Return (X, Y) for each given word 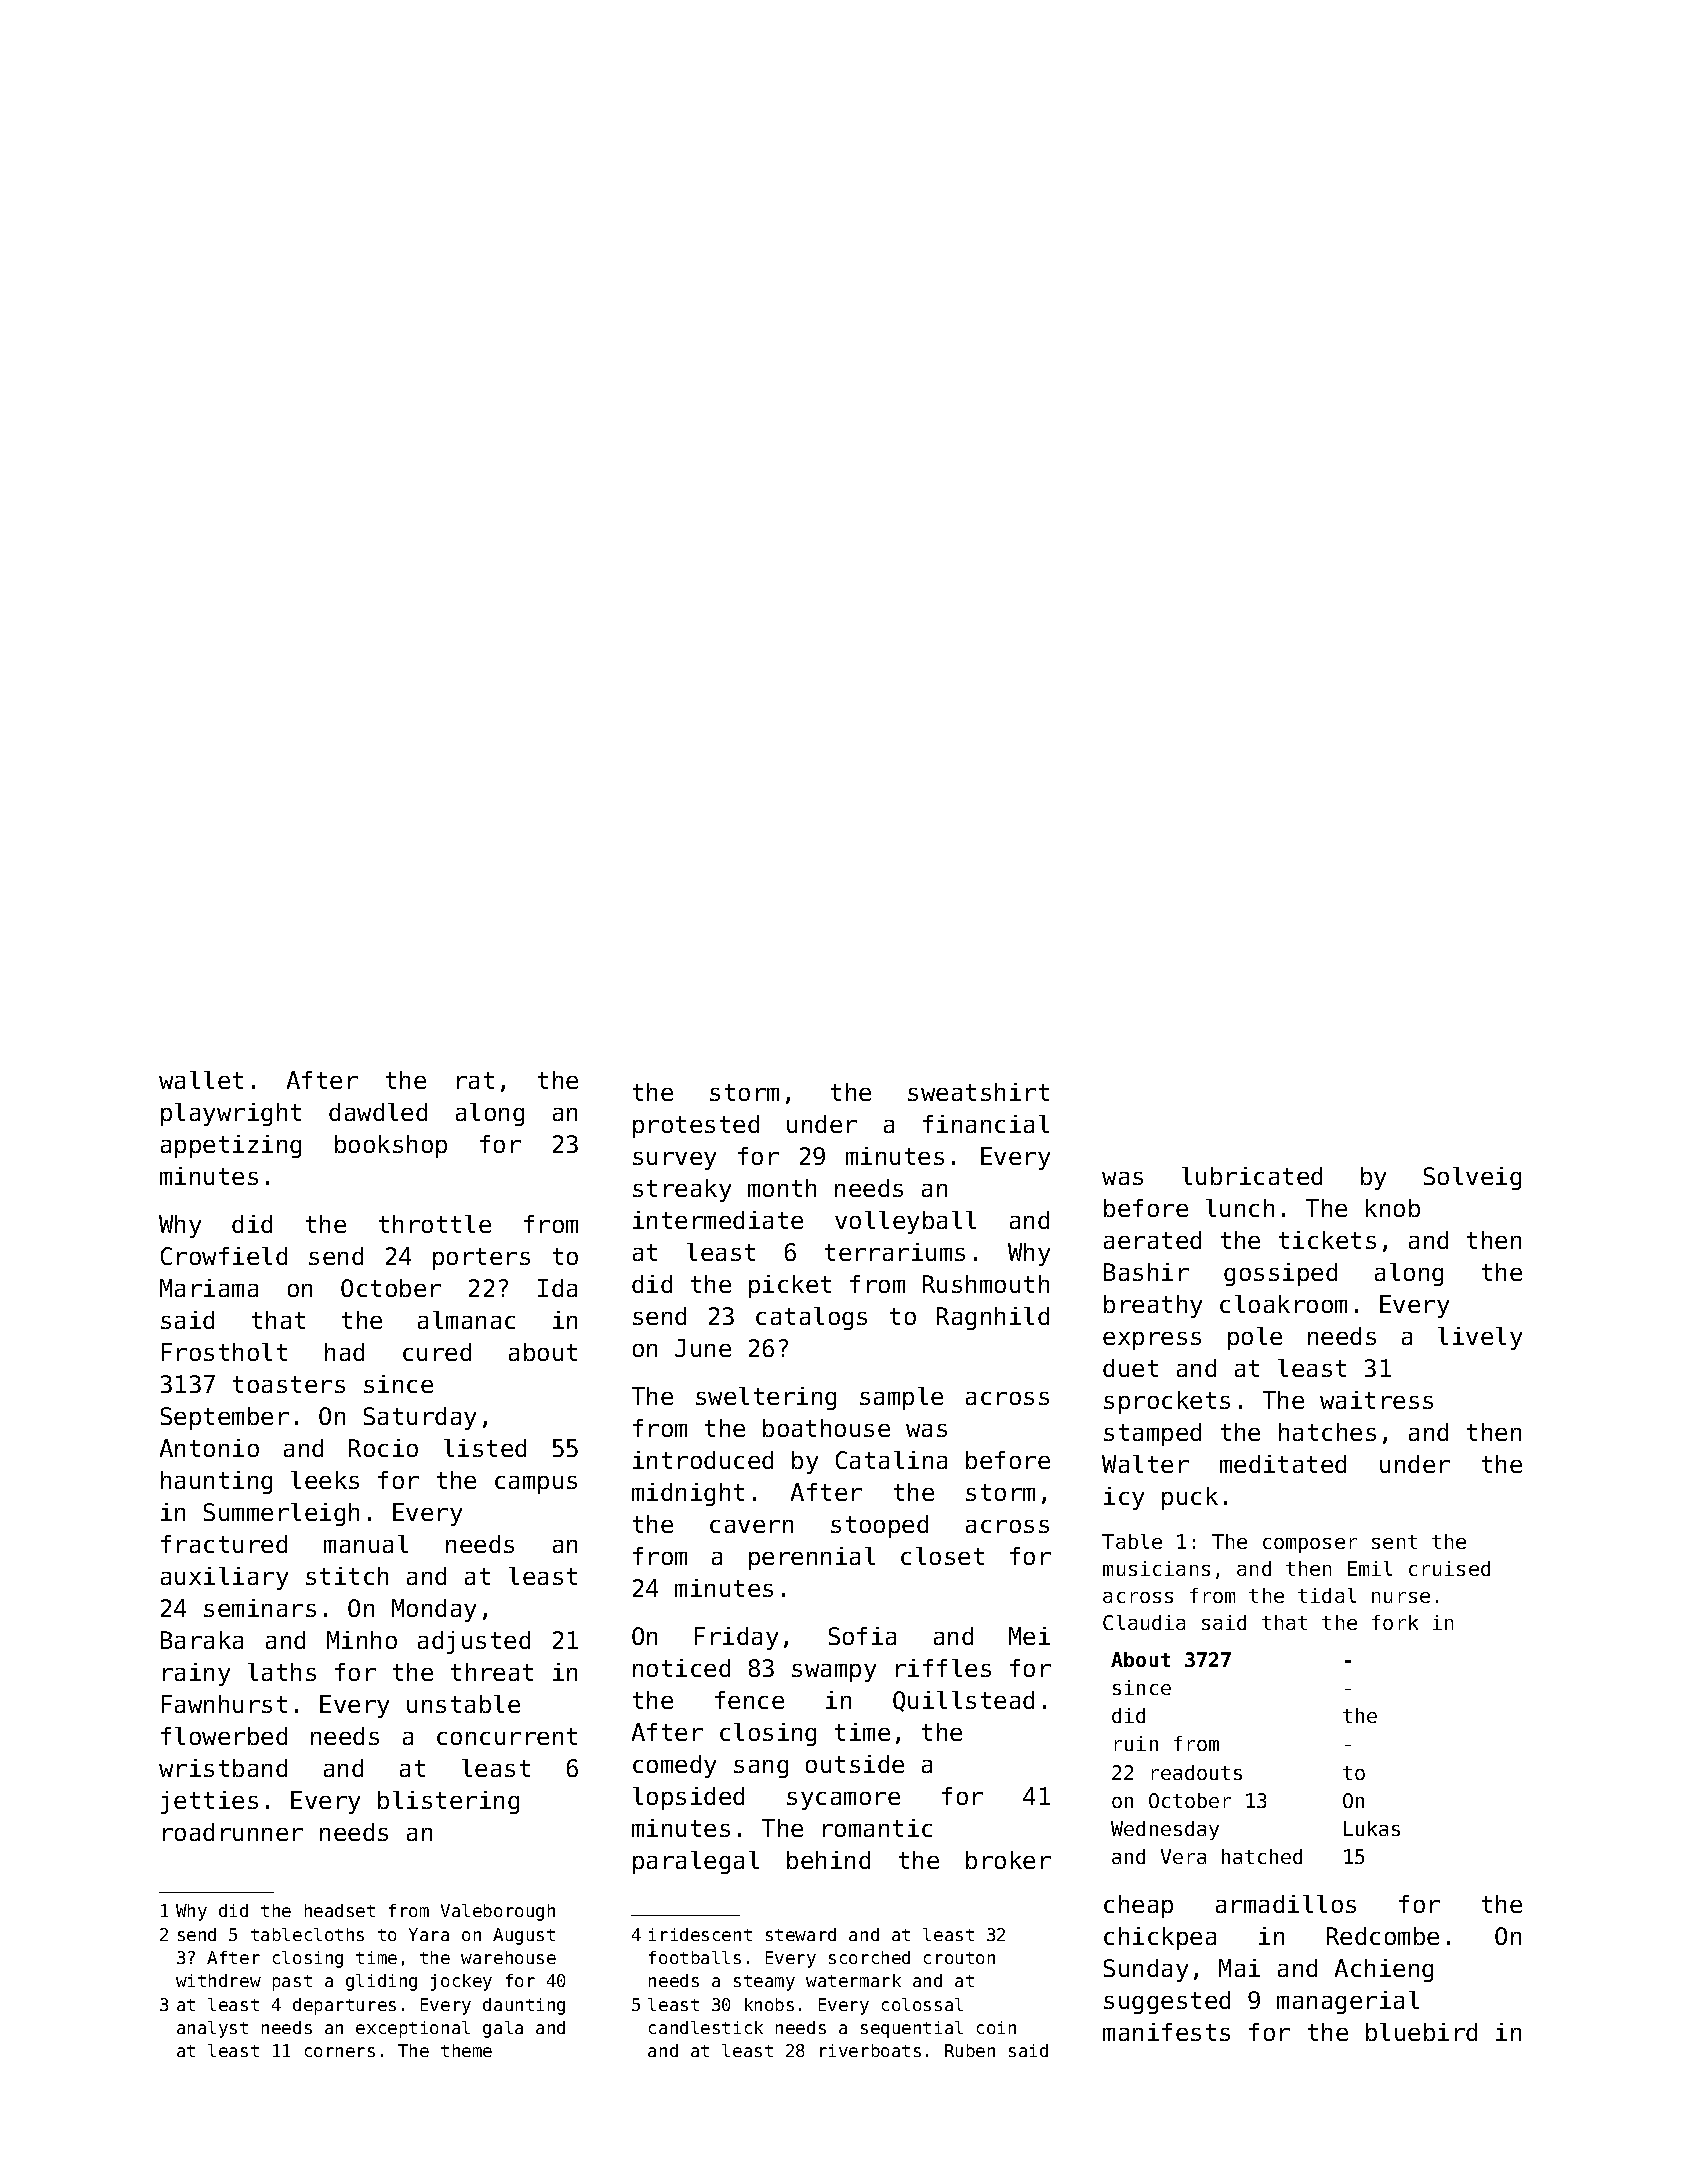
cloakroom (1283, 1304)
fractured (224, 1544)
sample (901, 1398)
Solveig (1472, 1178)
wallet (201, 1080)
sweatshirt (978, 1092)
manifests (1166, 2032)
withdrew (218, 1980)
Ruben (970, 2050)
